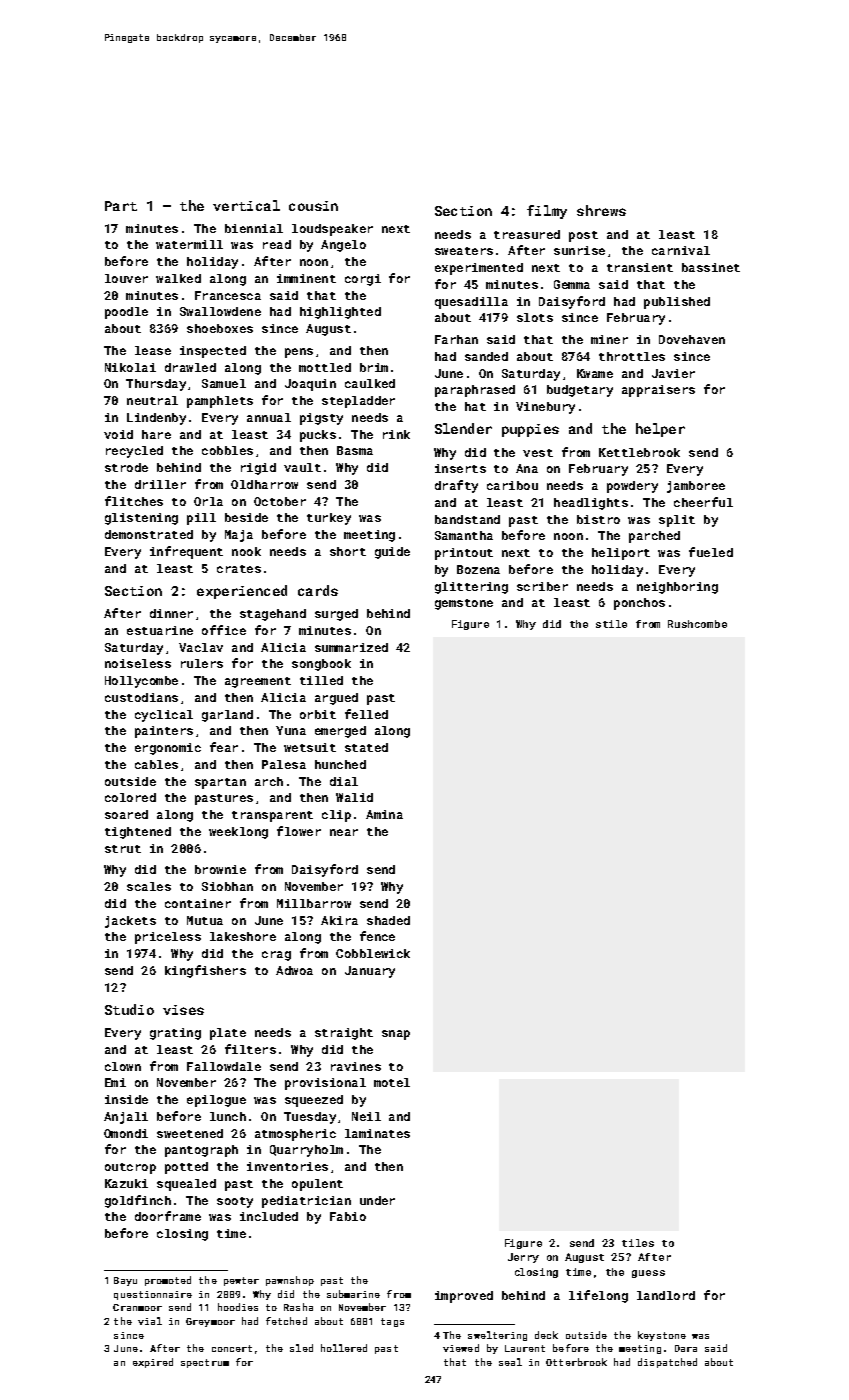  What do you see at coordinates (343, 246) in the screenshot?
I see `Angelo` at bounding box center [343, 246].
